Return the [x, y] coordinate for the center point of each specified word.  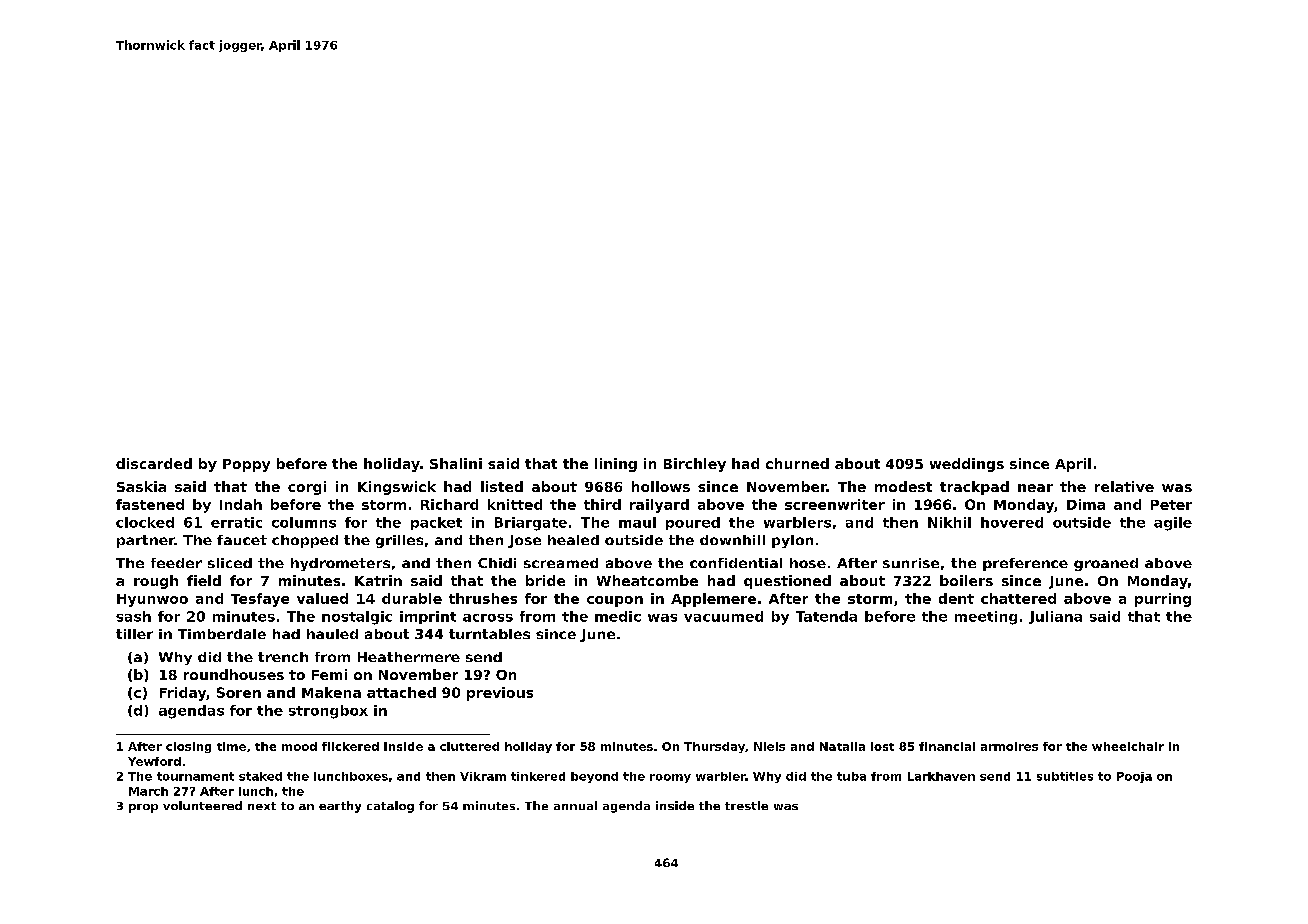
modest [903, 486]
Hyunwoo [152, 600]
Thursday [714, 747]
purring [1163, 600]
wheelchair [1128, 746]
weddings [967, 465]
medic [618, 616]
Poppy [246, 465]
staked [260, 776]
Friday [183, 694]
